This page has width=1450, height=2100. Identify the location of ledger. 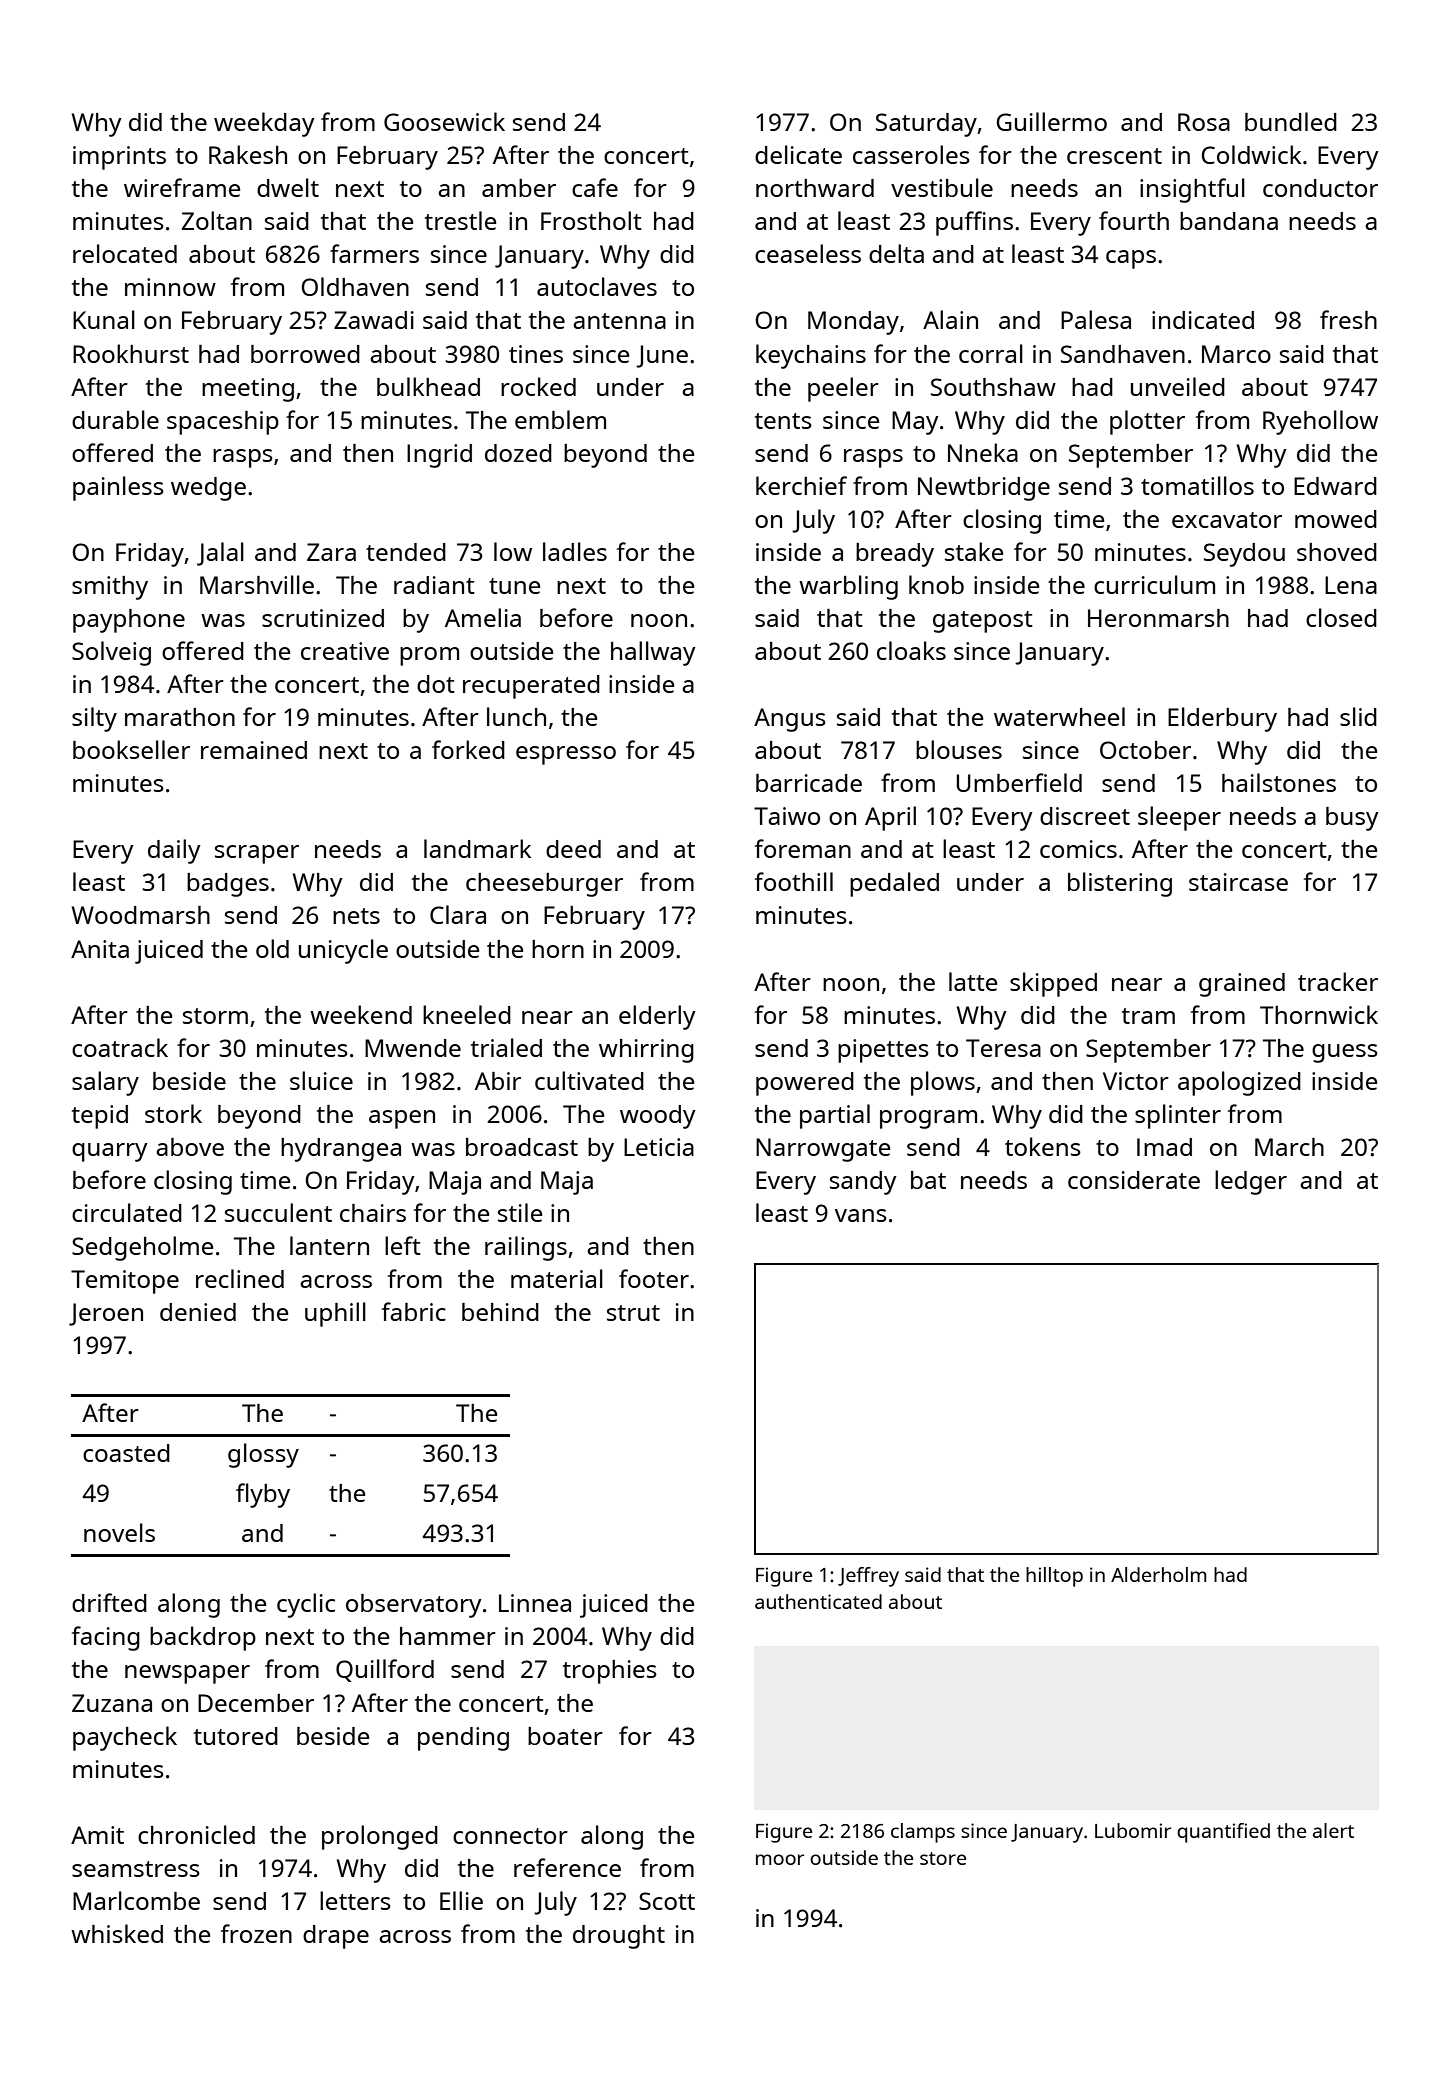
(1251, 1182).
